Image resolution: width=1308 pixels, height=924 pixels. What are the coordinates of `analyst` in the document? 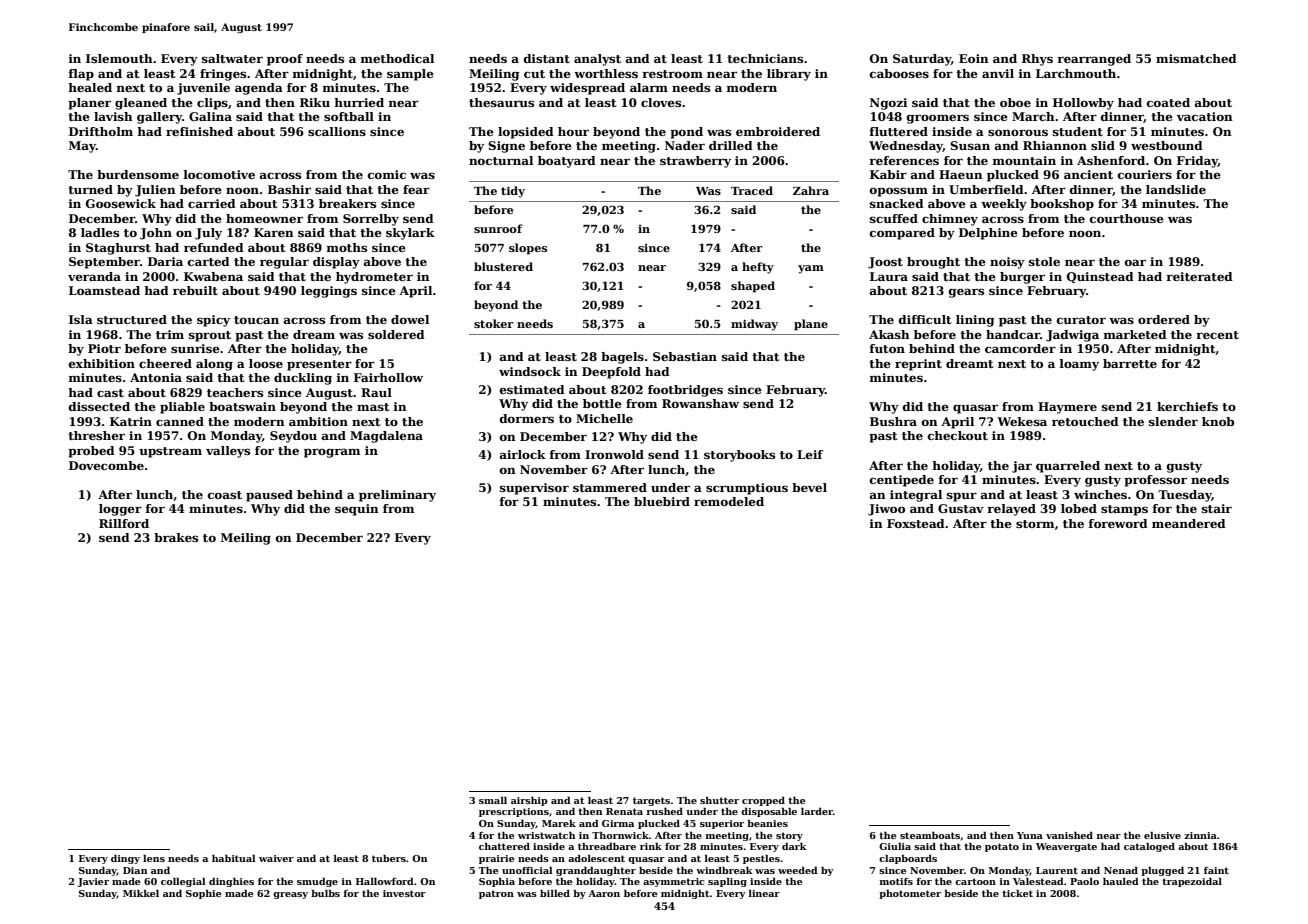 It's located at (597, 60).
